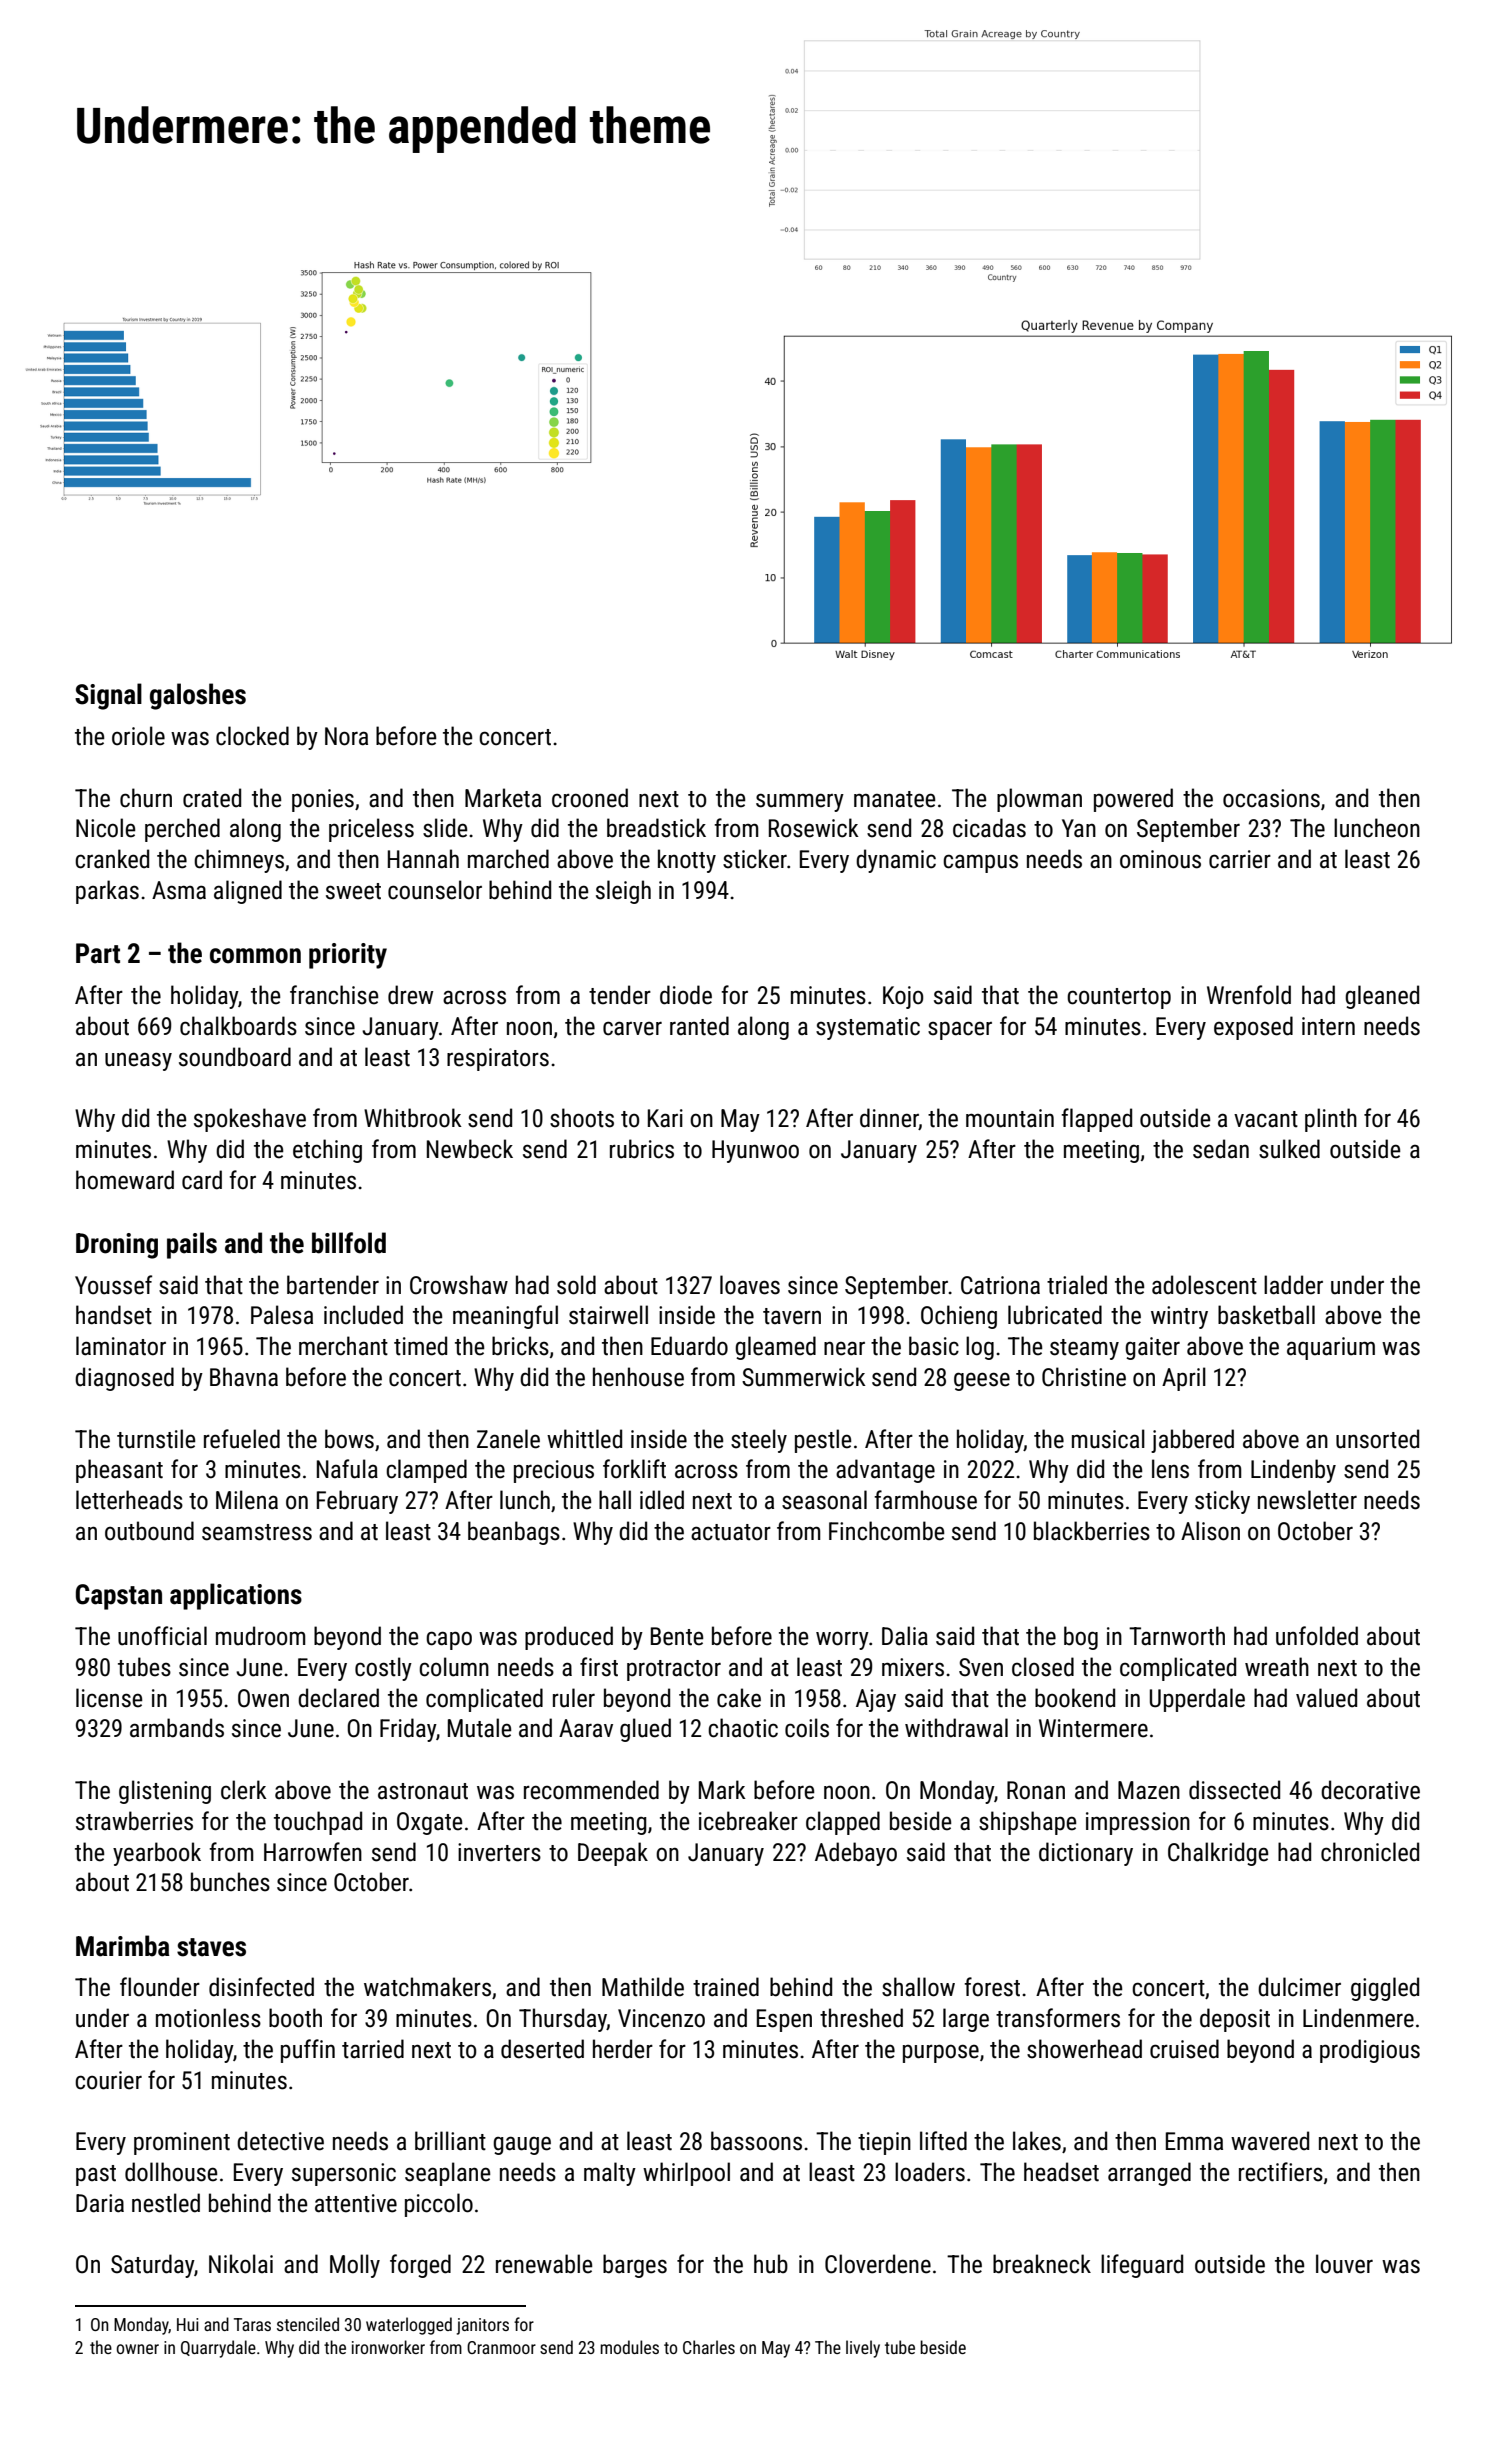 The width and height of the screenshot is (1496, 2464). I want to click on dulcimer, so click(1299, 1987).
